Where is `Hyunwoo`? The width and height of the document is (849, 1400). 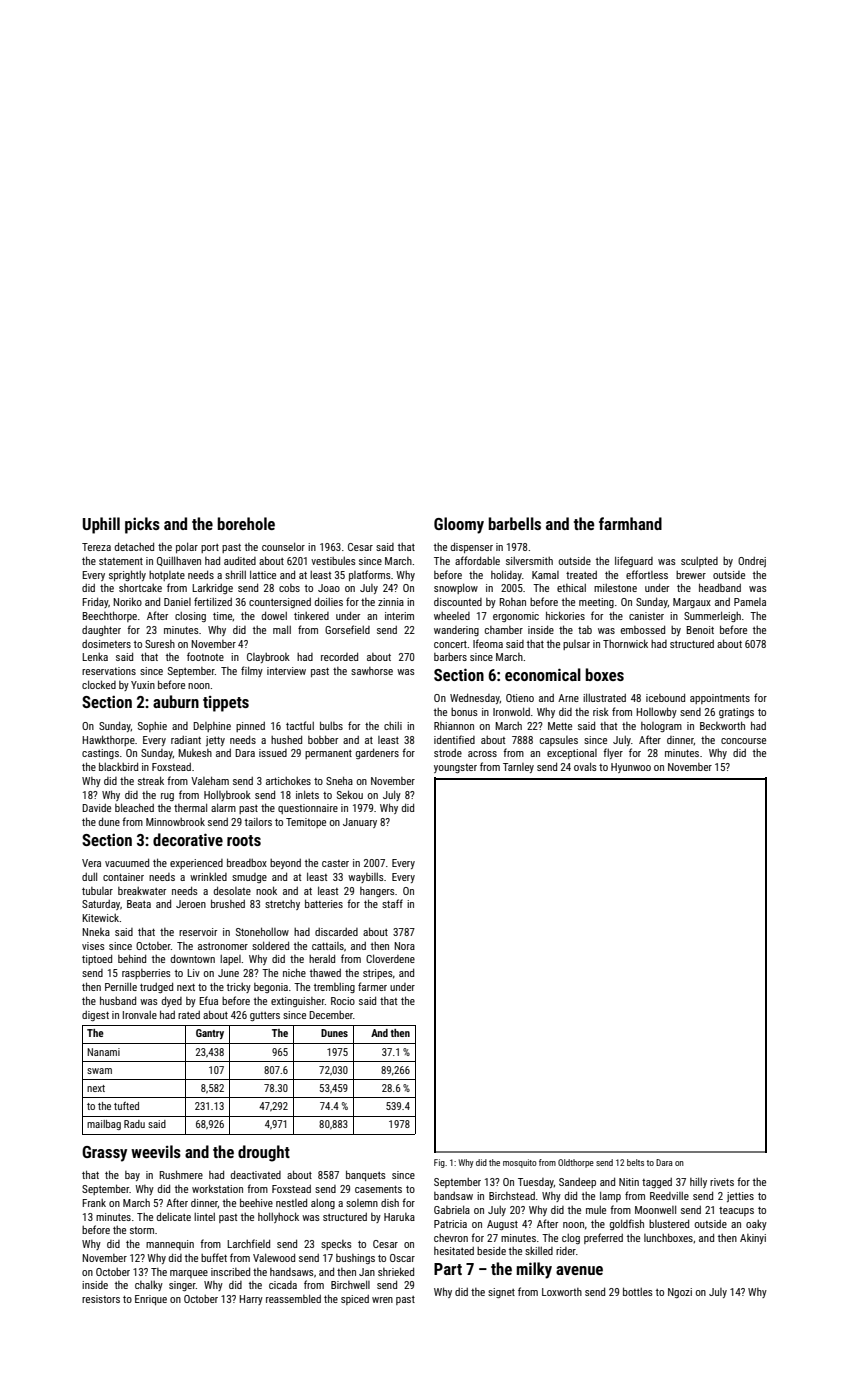 Hyunwoo is located at coordinates (631, 768).
